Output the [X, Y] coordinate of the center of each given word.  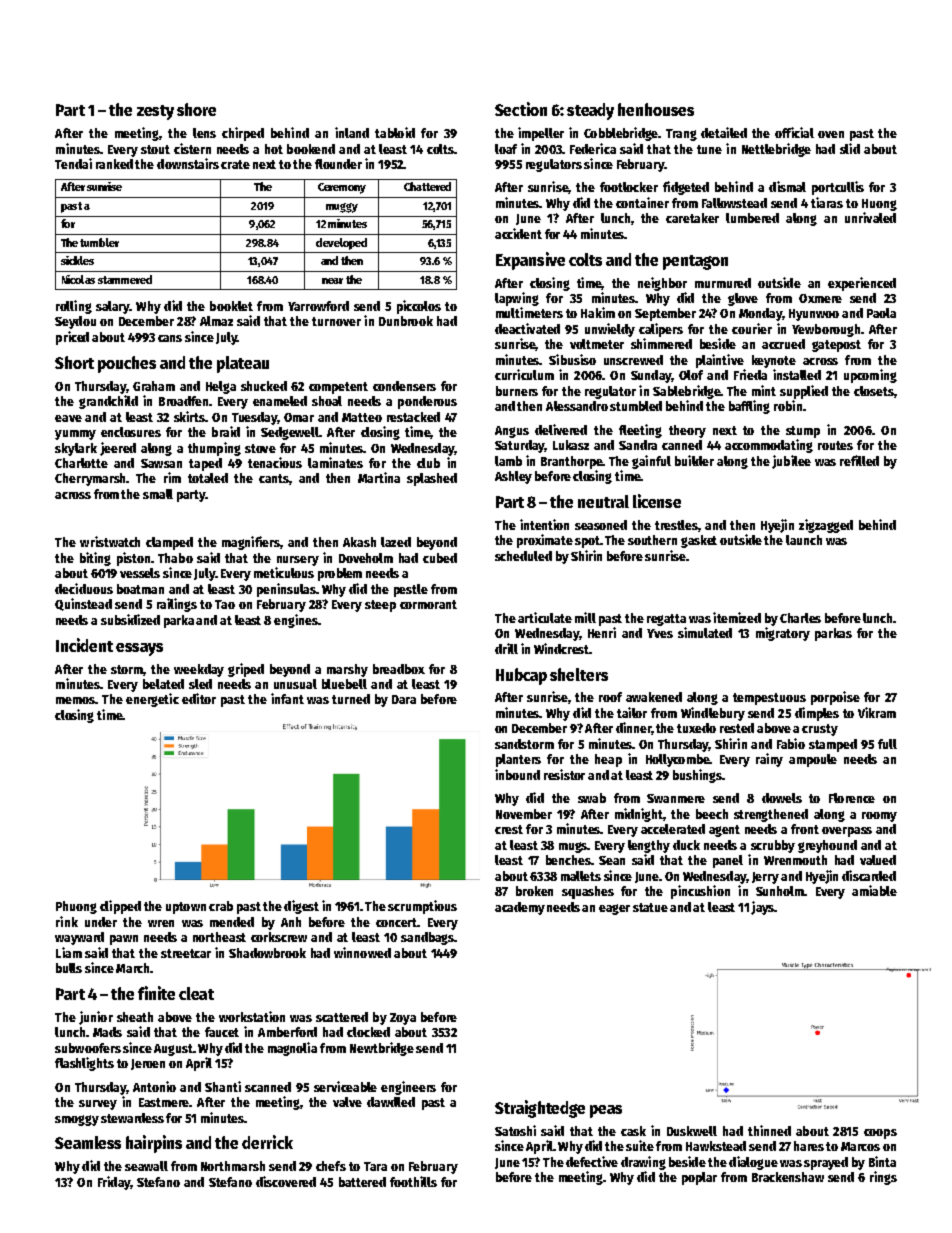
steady [590, 111]
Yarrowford [318, 306]
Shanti [223, 1086]
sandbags [427, 938]
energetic [152, 700]
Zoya [403, 1019]
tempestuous [769, 699]
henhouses [656, 109]
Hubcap [521, 676]
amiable [874, 890]
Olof [691, 375]
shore [196, 109]
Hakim [598, 312]
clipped [120, 907]
